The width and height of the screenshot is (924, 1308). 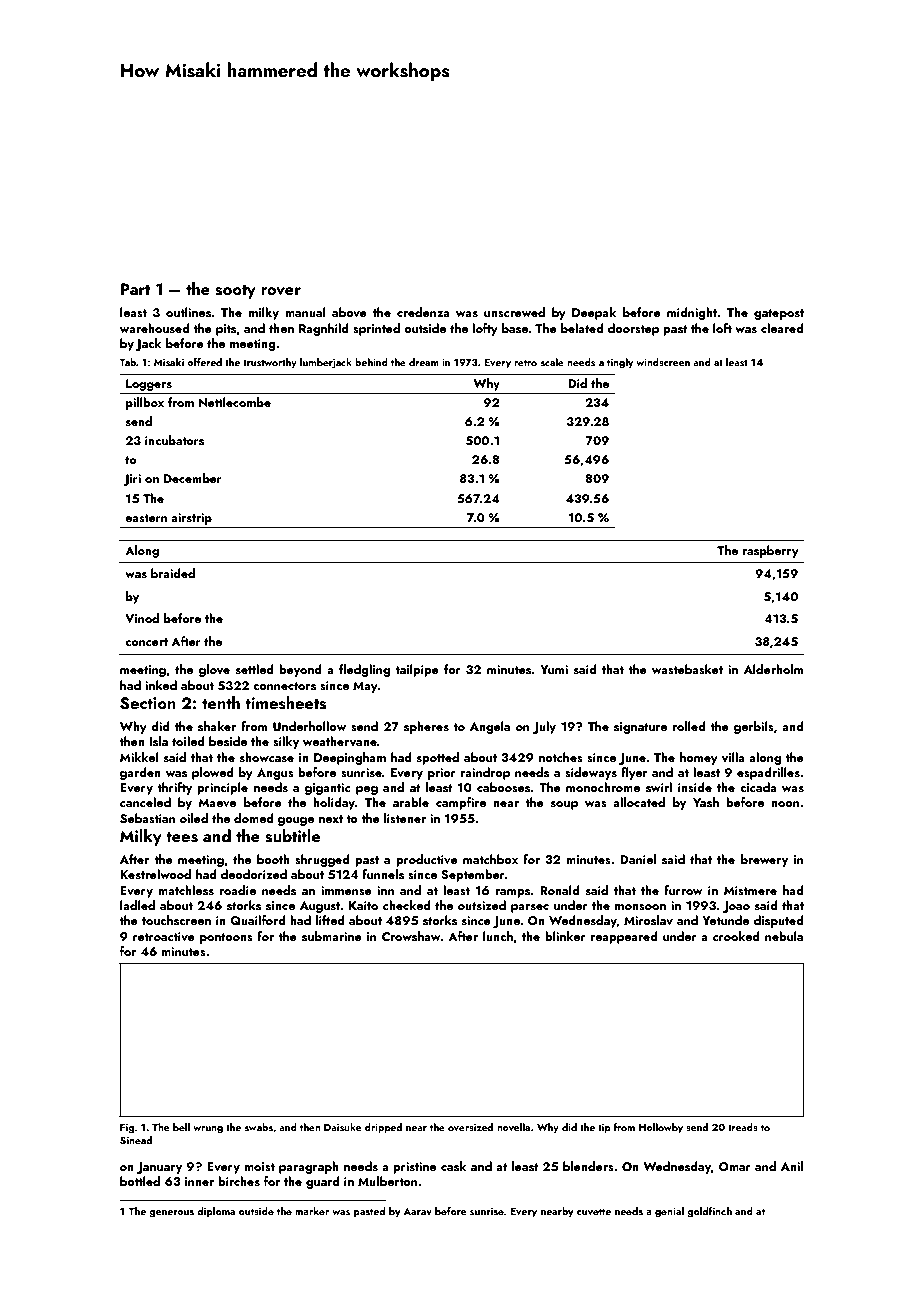 I want to click on tailpipe, so click(x=417, y=670).
